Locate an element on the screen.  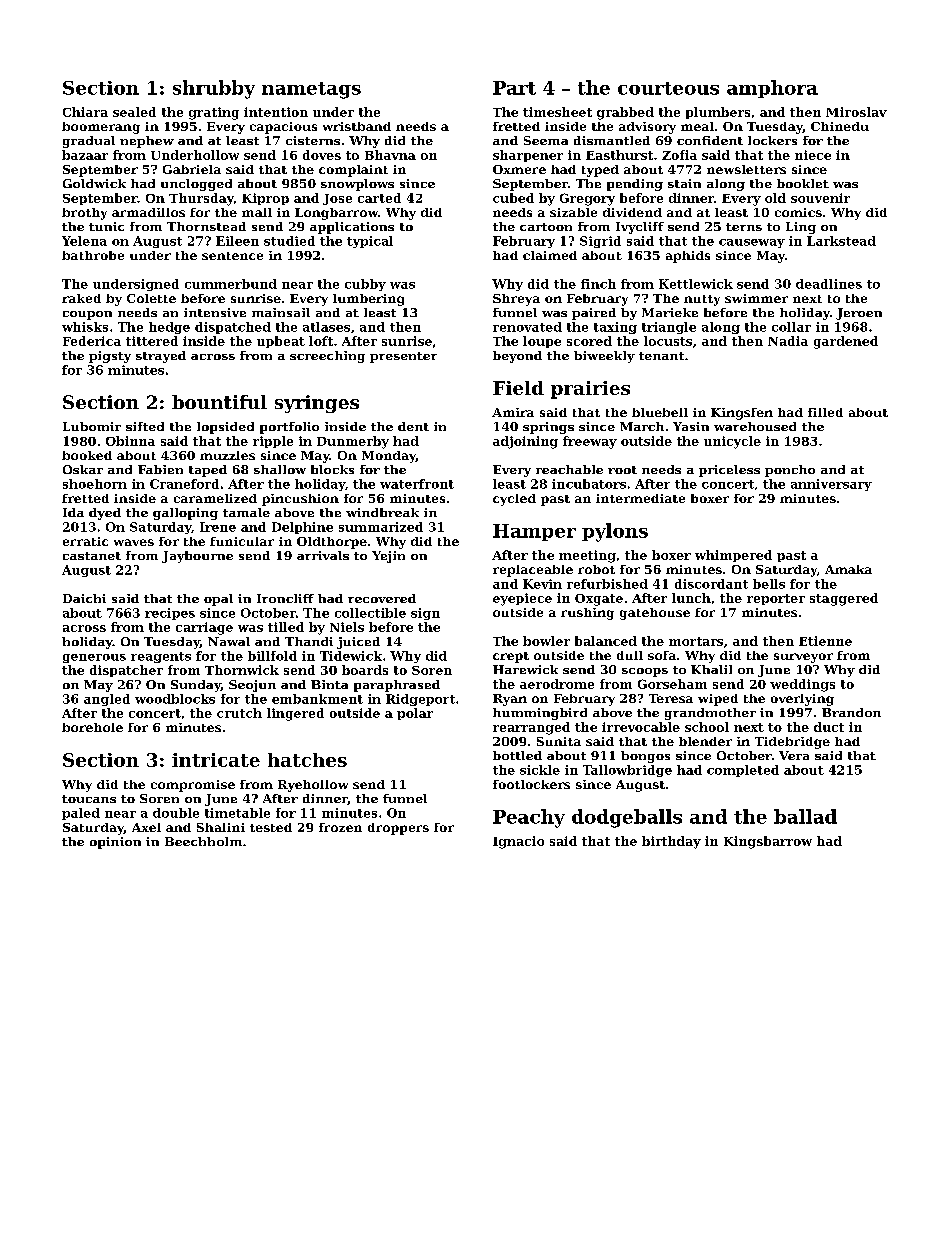
Chiara is located at coordinates (85, 112).
